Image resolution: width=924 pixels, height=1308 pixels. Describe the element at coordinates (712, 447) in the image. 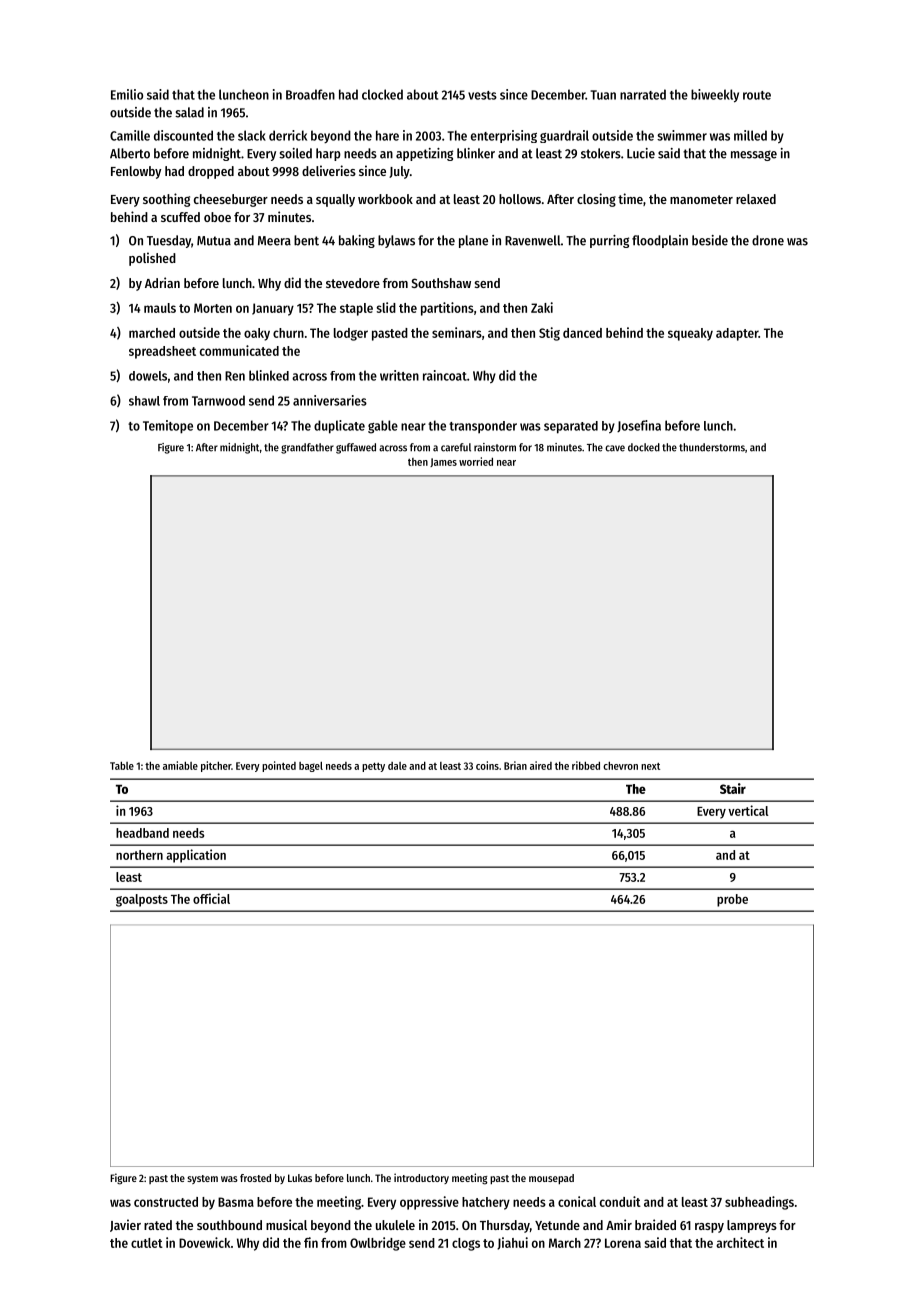

I see `thunderstorms` at that location.
